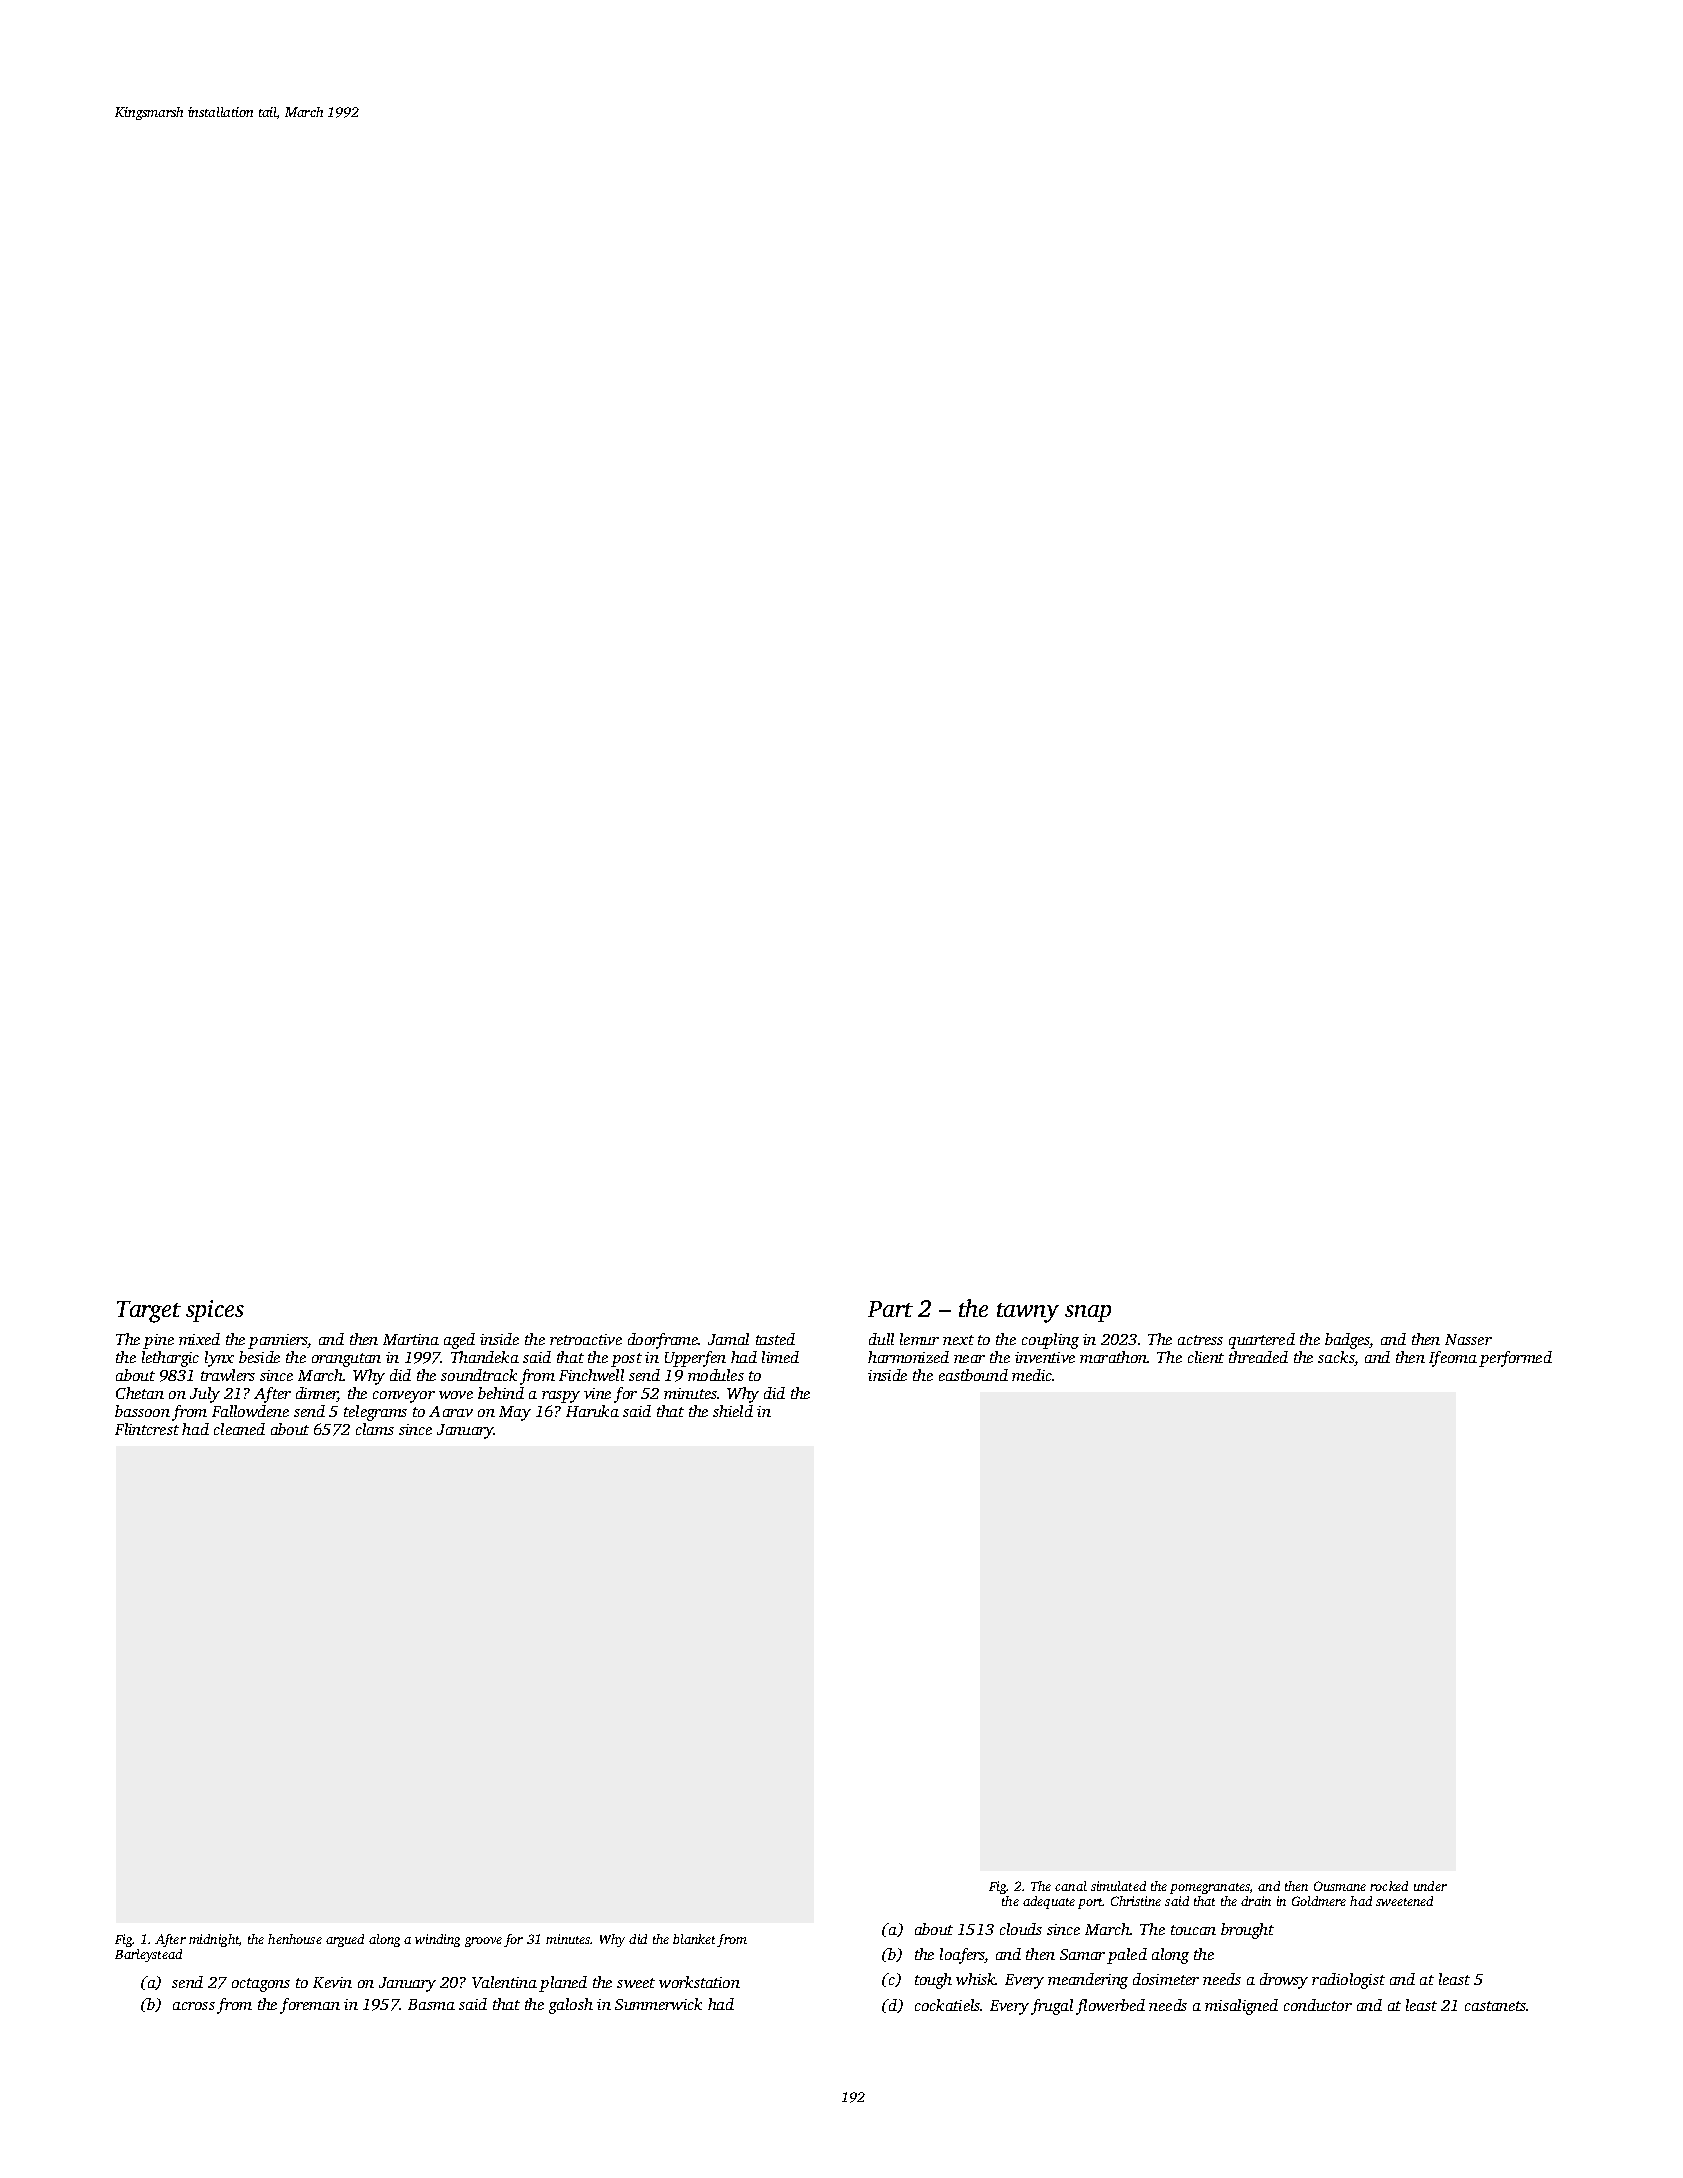  What do you see at coordinates (733, 1411) in the image?
I see `shield` at bounding box center [733, 1411].
